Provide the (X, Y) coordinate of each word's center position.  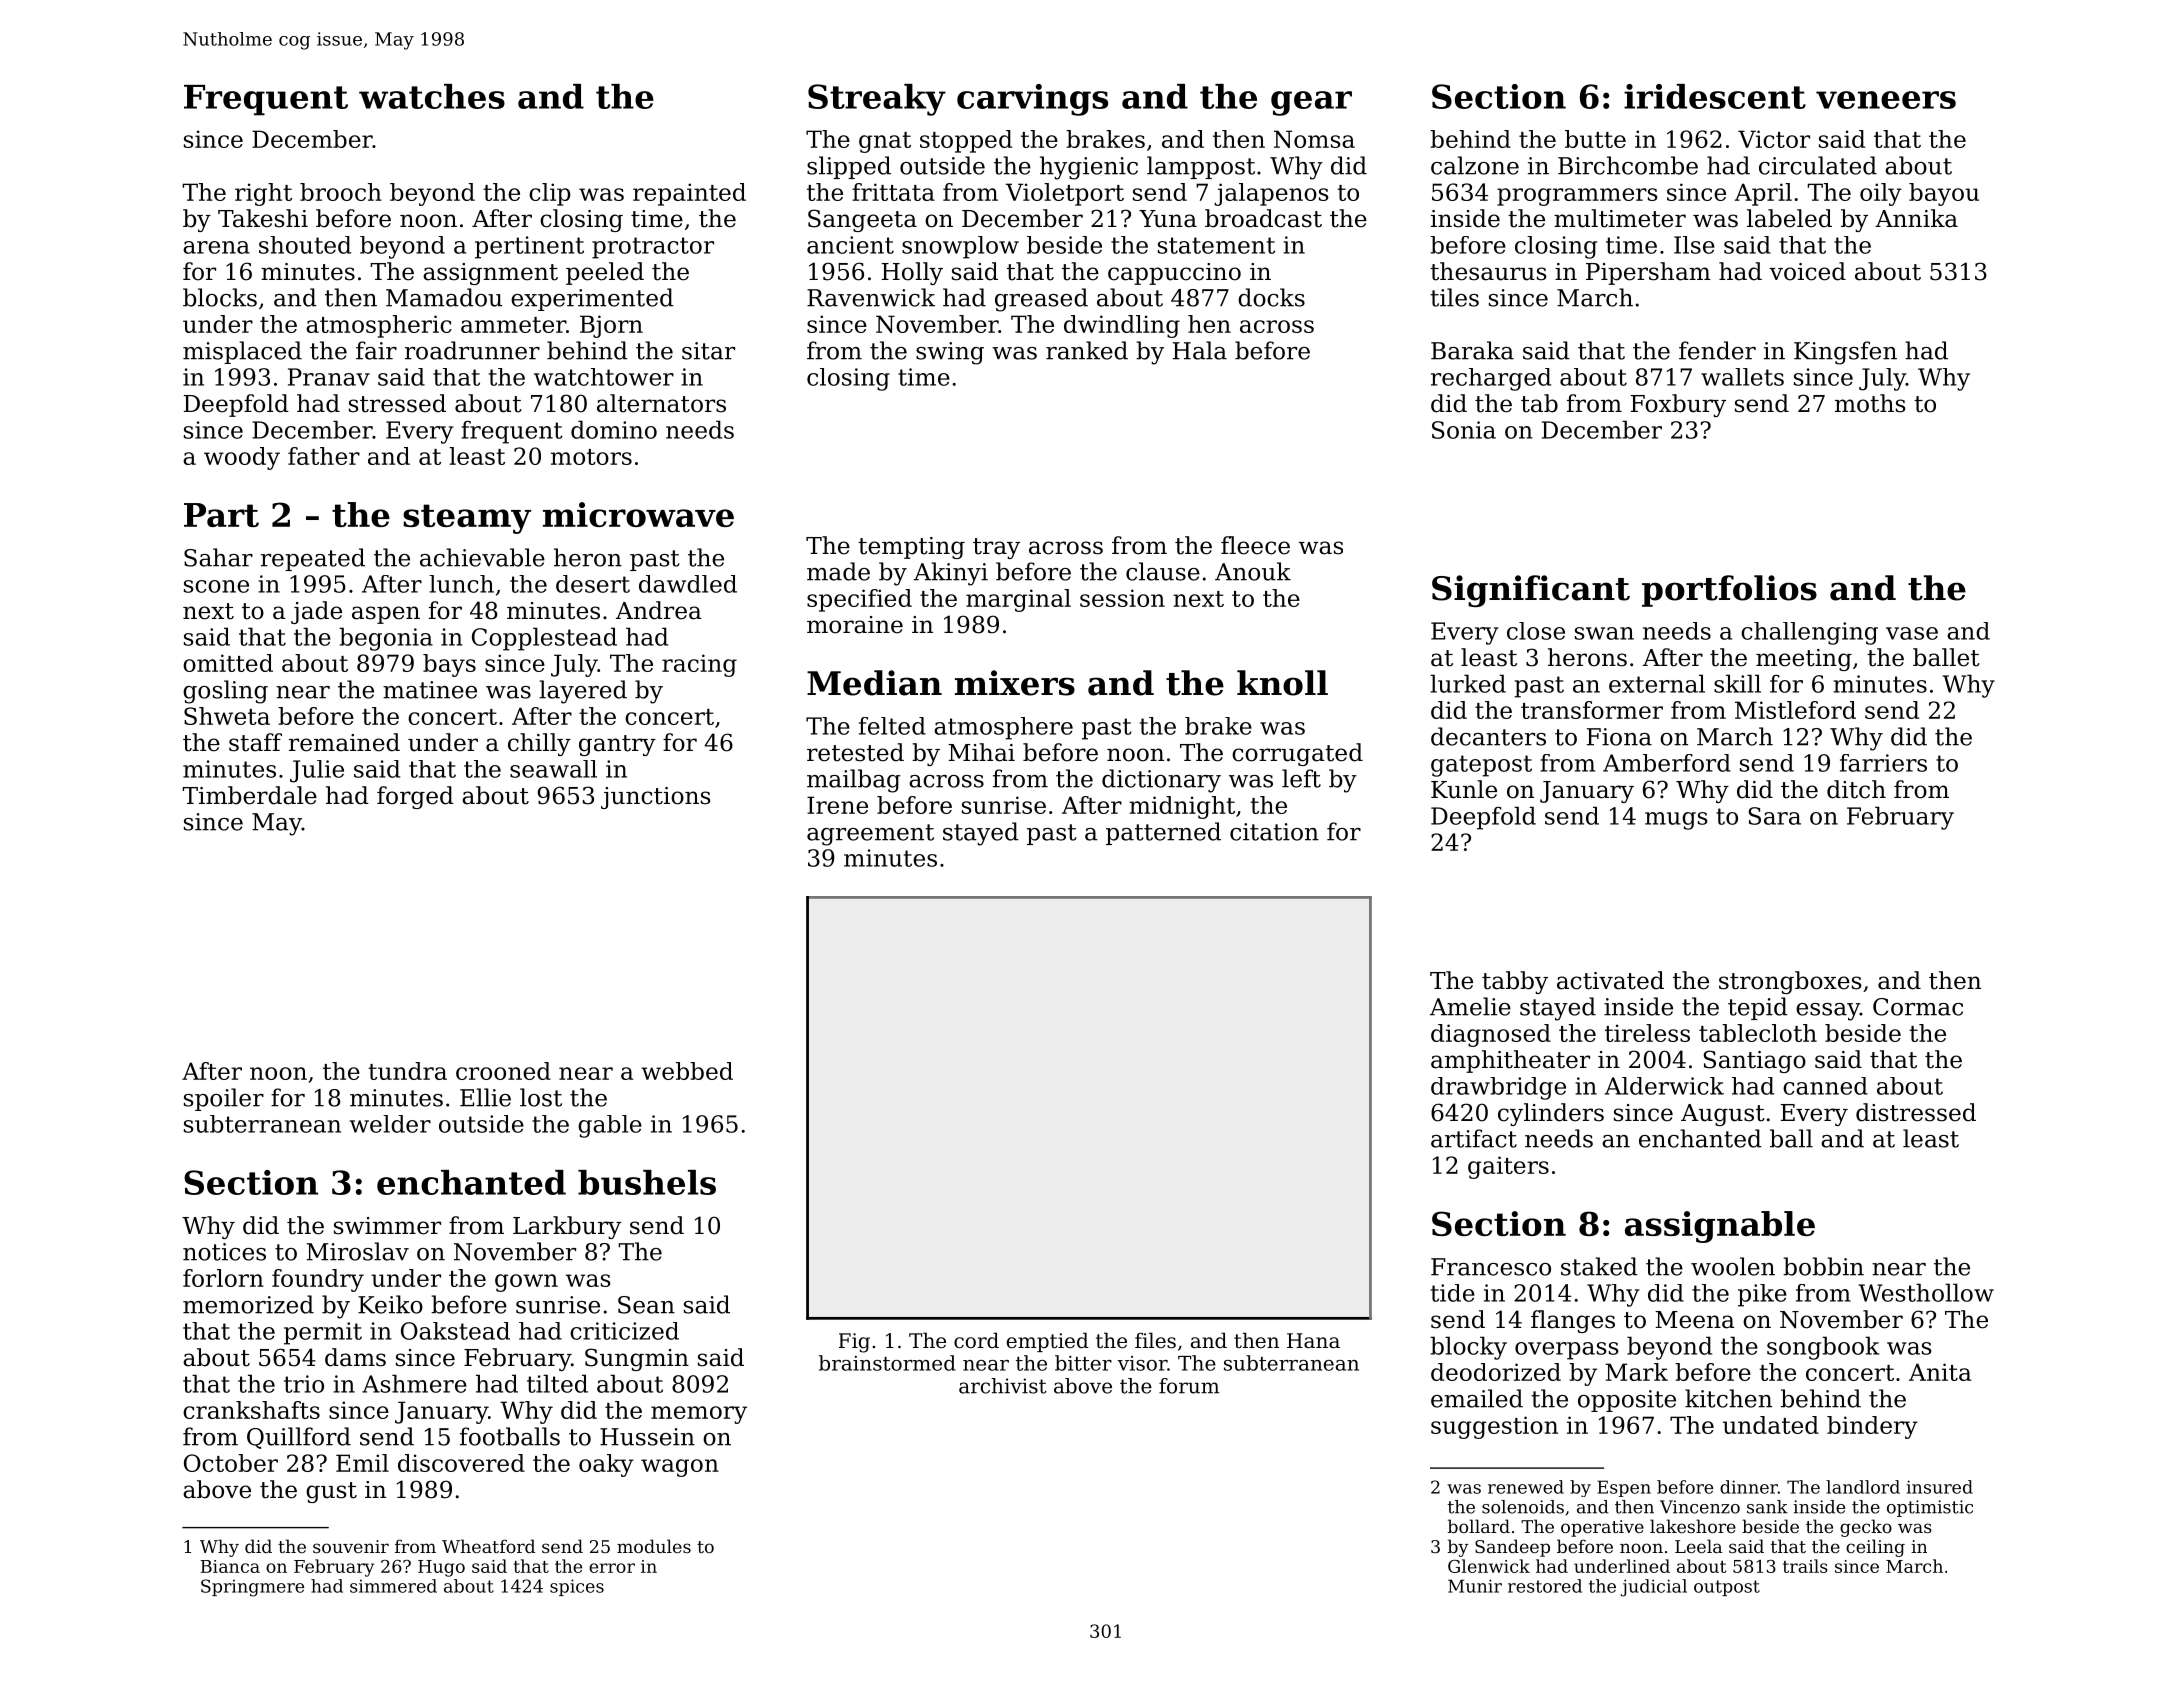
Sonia (1464, 430)
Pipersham (1648, 273)
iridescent (1715, 96)
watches (432, 96)
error (612, 1568)
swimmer (387, 1226)
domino (614, 429)
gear (1311, 103)
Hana (1313, 1341)
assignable (1720, 1227)
